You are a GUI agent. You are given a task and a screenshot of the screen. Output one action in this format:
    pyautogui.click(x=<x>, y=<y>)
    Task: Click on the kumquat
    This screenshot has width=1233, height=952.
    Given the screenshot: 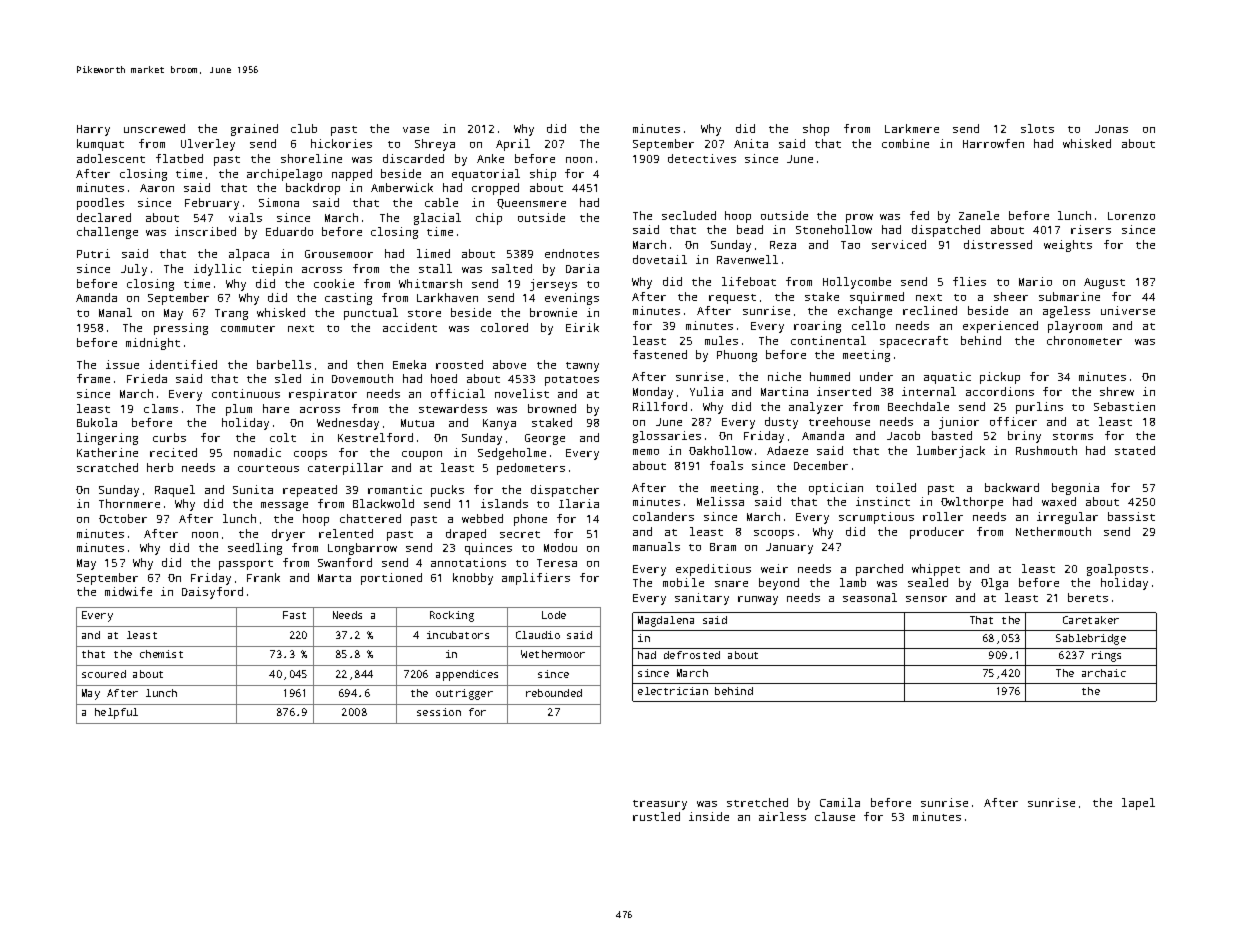 What is the action you would take?
    pyautogui.click(x=100, y=145)
